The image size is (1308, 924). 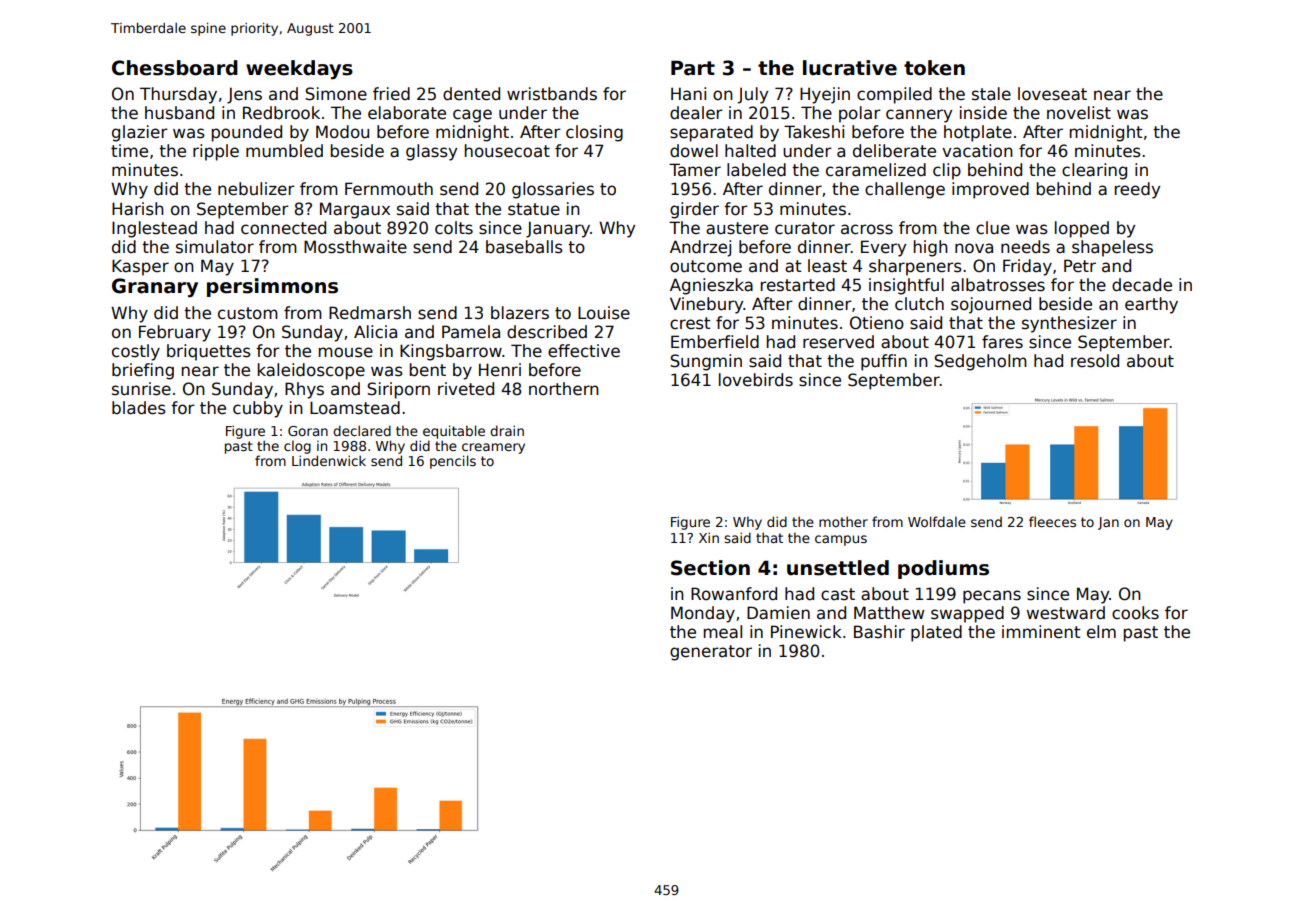 I want to click on lovebirds, so click(x=756, y=380).
